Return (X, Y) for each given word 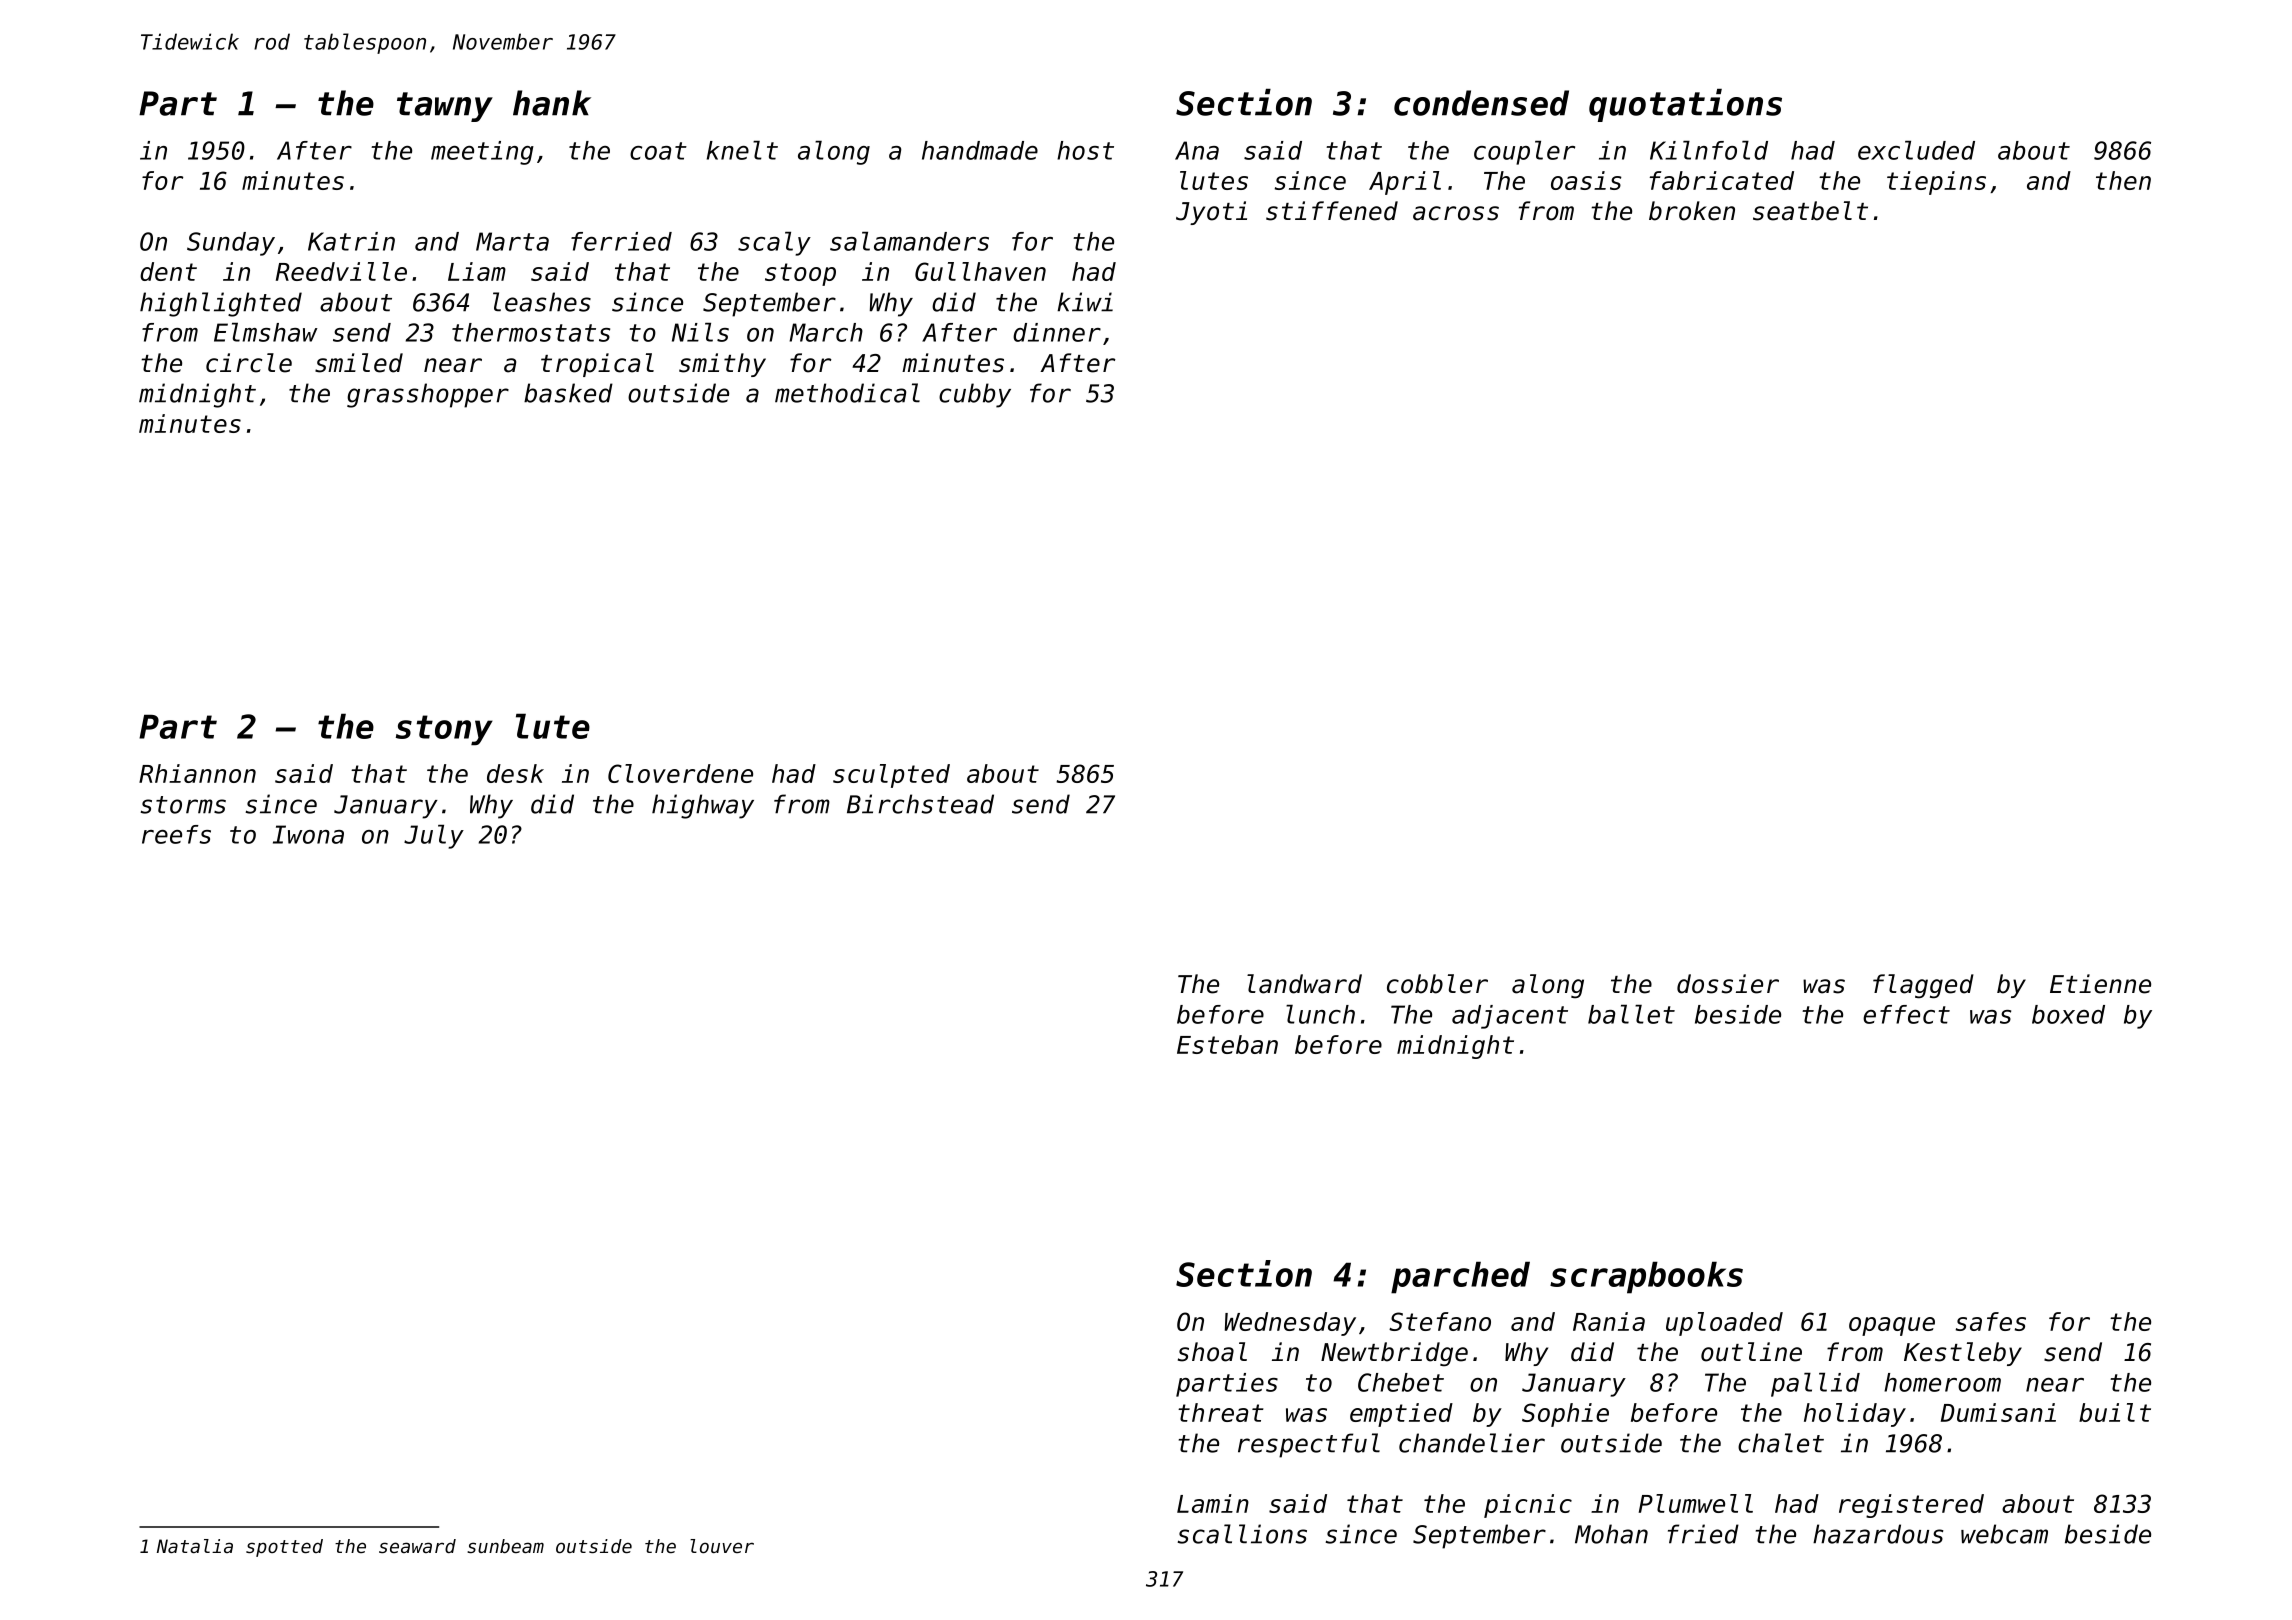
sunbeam (505, 1546)
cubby (975, 395)
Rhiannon (197, 773)
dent (168, 271)
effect (1906, 1014)
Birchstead (920, 804)
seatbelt (1810, 211)
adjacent (1510, 1017)
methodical (847, 393)
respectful (1309, 1445)
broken (1692, 211)
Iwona (308, 834)
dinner (1057, 332)
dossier (1728, 984)
